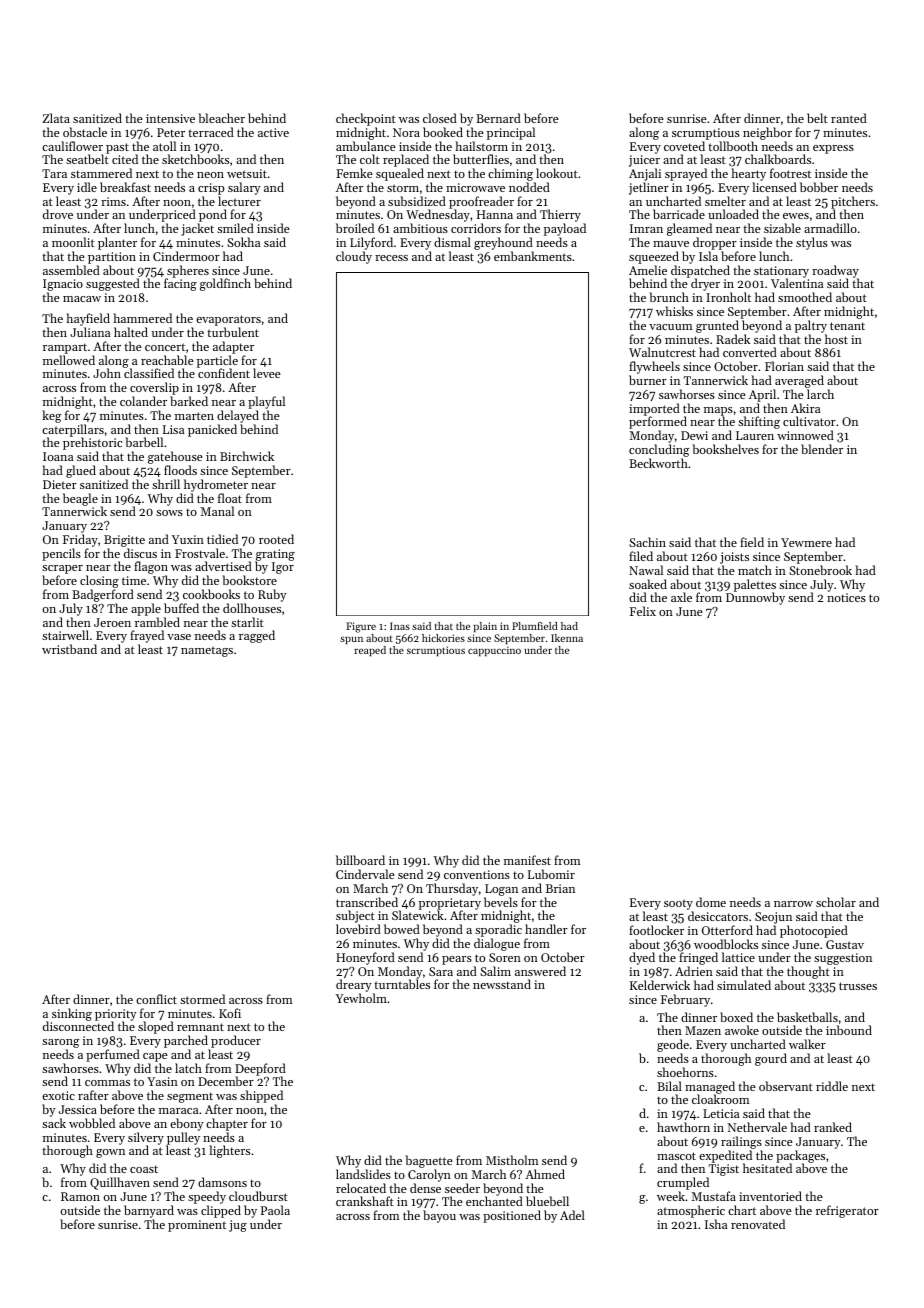 Image resolution: width=924 pixels, height=1308 pixels. Describe the element at coordinates (502, 984) in the document. I see `newsstand` at that location.
